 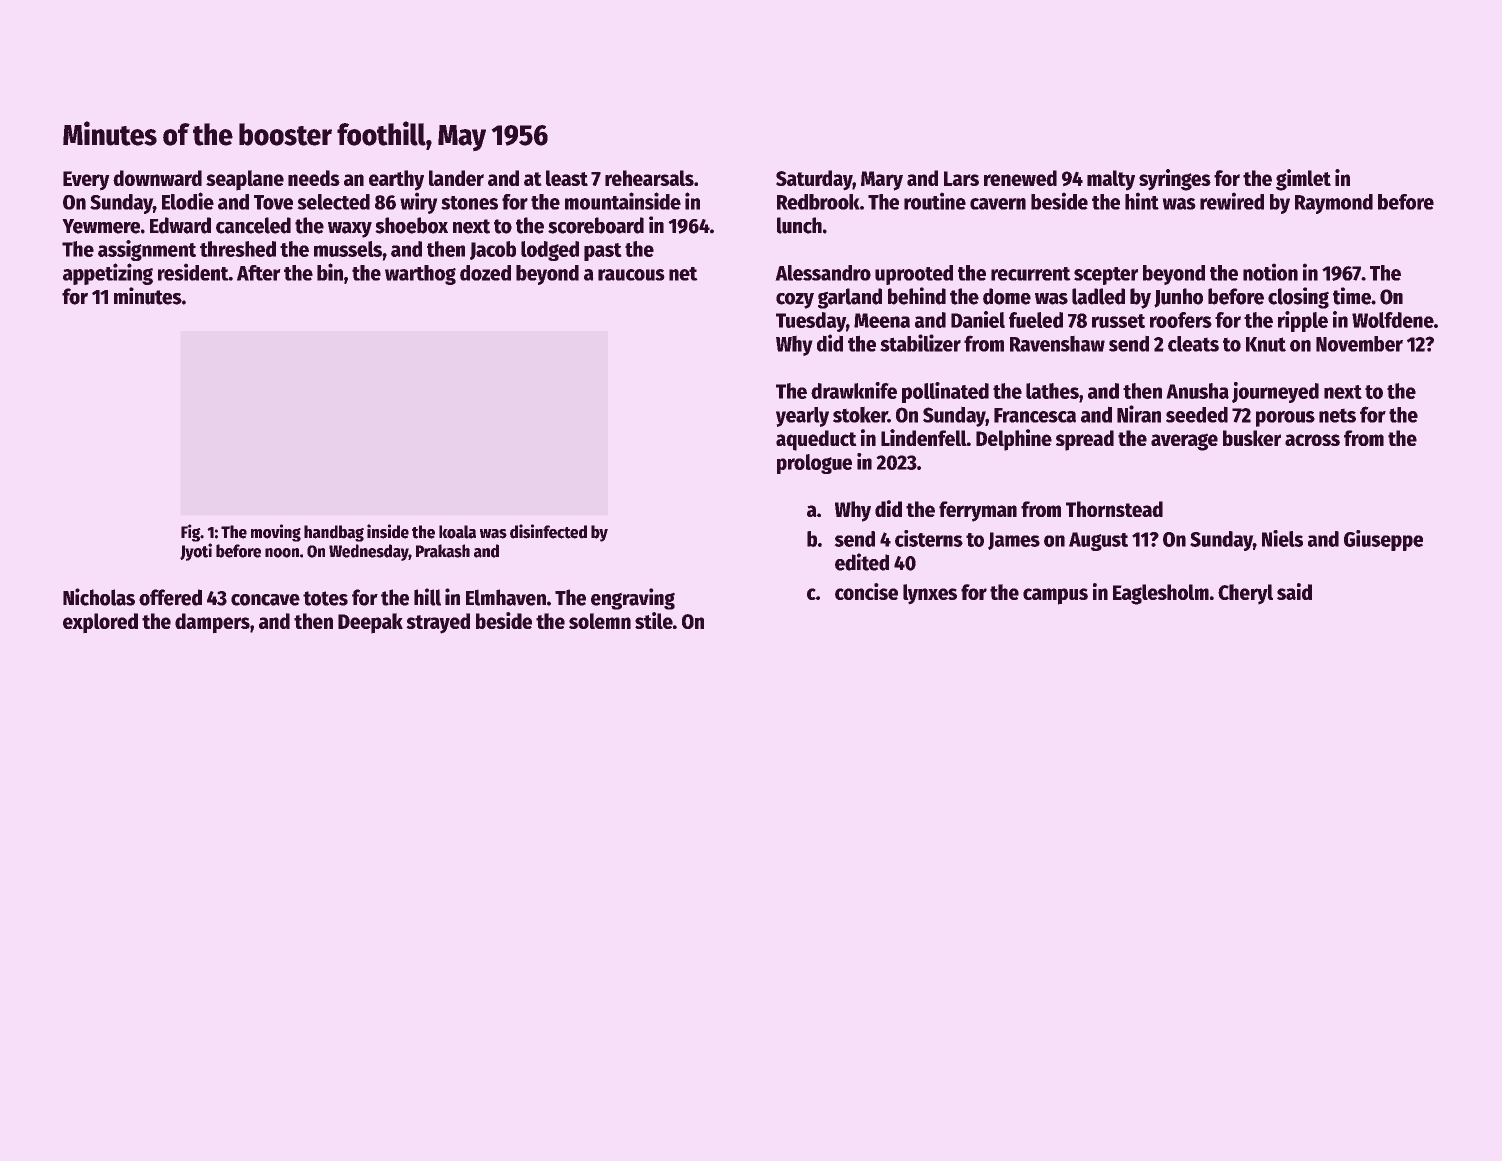 I want to click on Tuesday, so click(x=811, y=322).
